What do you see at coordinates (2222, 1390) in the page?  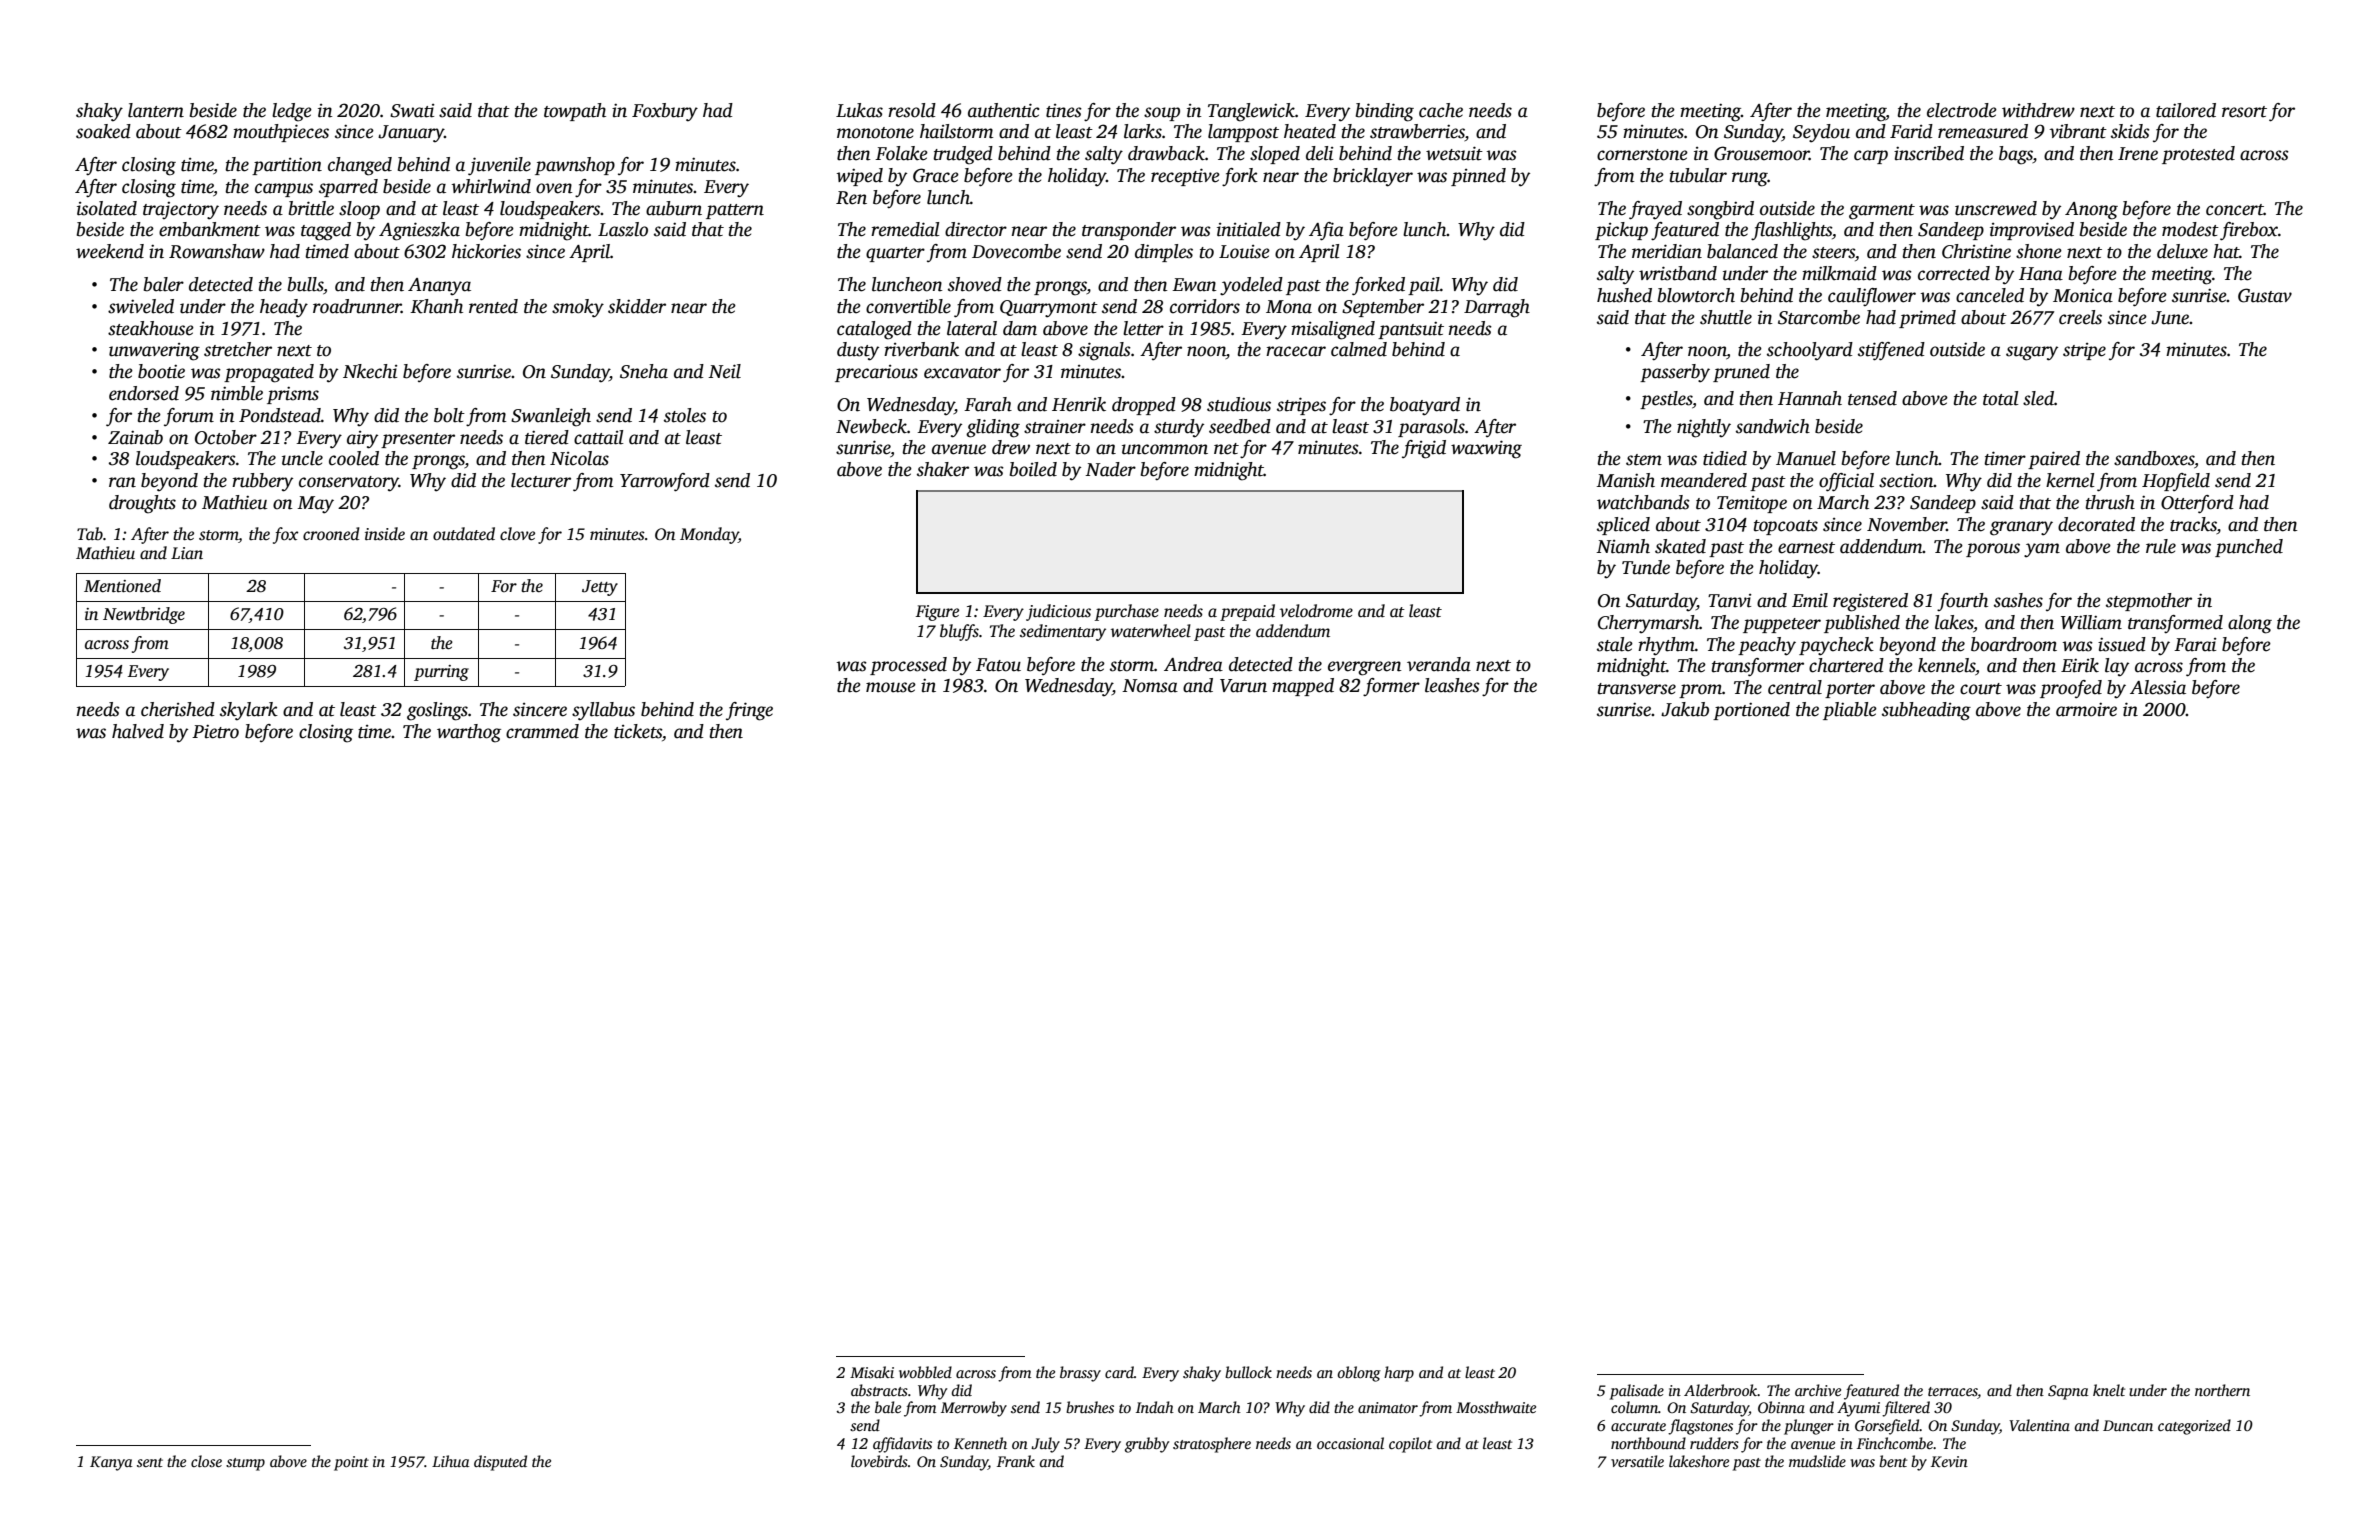 I see `northern` at bounding box center [2222, 1390].
